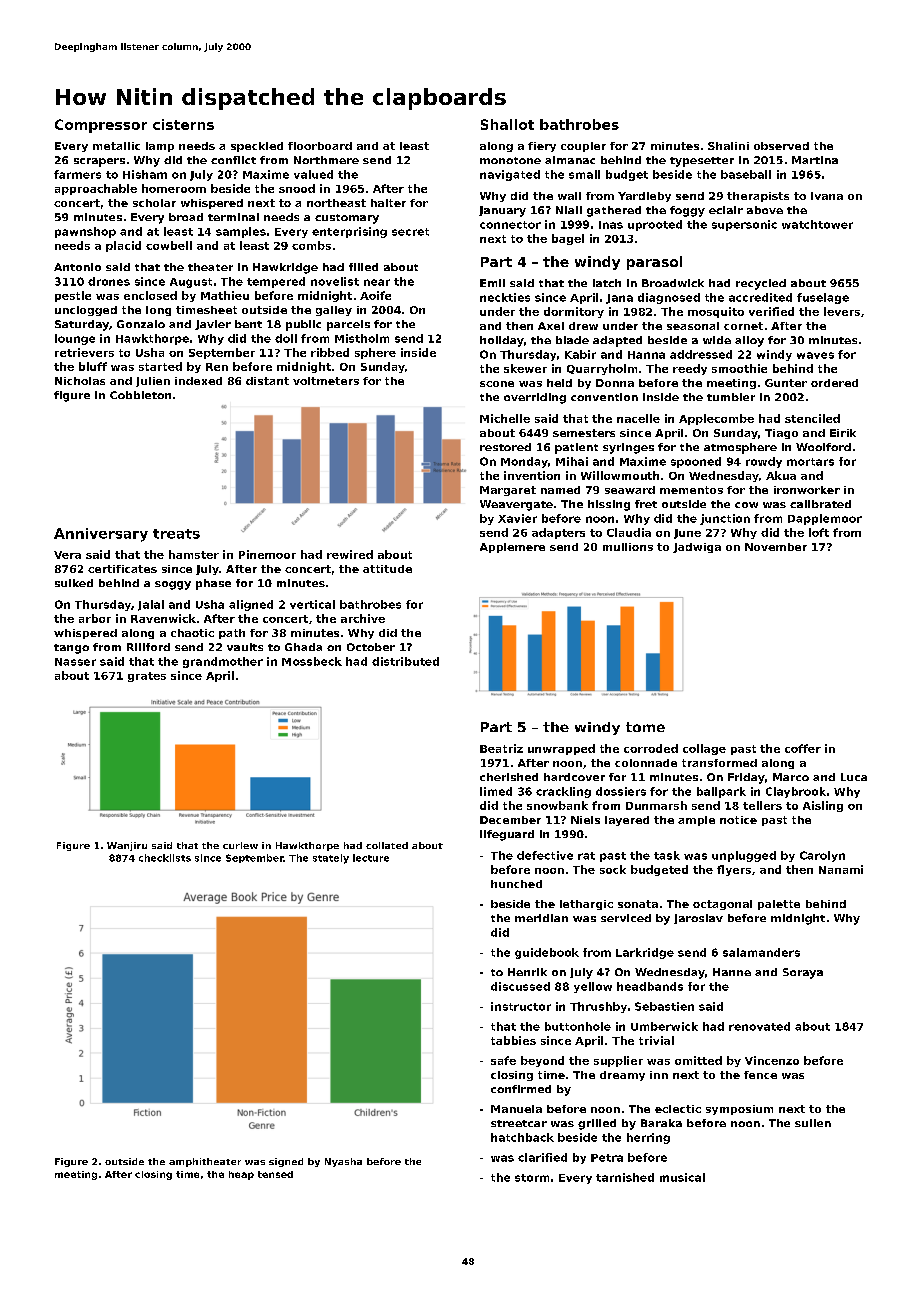 Image resolution: width=924 pixels, height=1308 pixels. What do you see at coordinates (822, 856) in the document?
I see `Carolyn` at bounding box center [822, 856].
